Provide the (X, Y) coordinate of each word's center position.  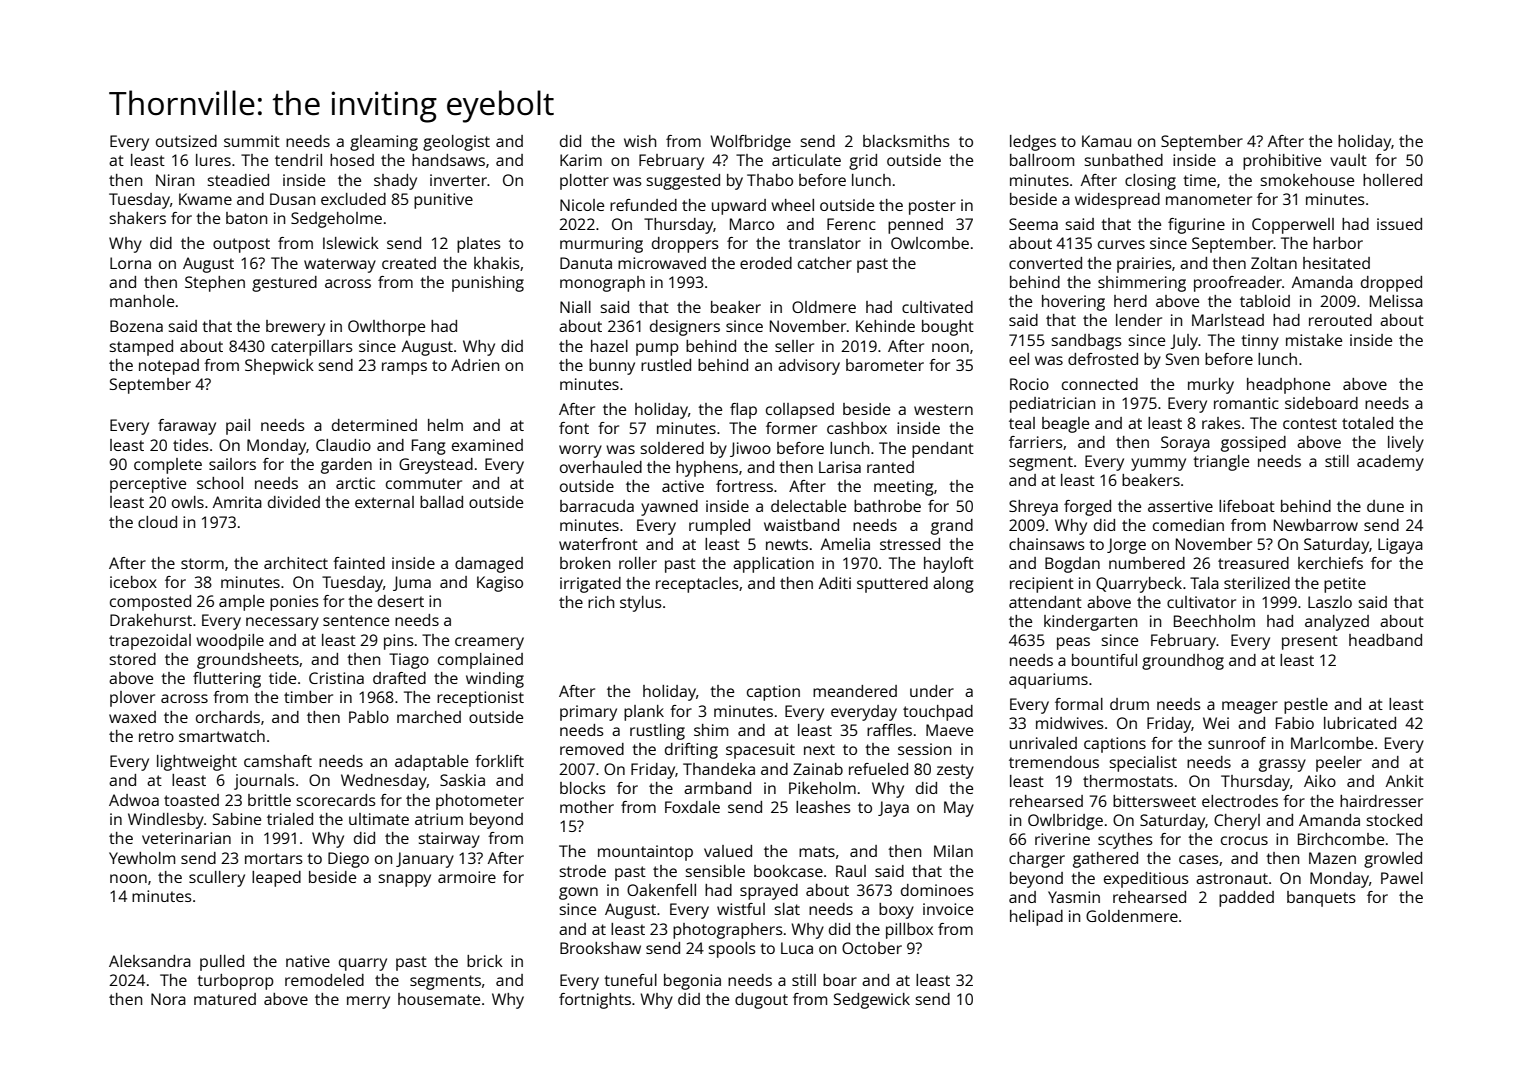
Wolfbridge (750, 143)
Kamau (1106, 141)
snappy (404, 880)
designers (685, 328)
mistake (1314, 340)
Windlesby (166, 821)
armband (717, 788)
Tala (1204, 583)
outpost (241, 245)
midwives (1070, 723)
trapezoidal (150, 642)
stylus (641, 604)
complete (168, 466)
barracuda (597, 506)
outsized (186, 141)
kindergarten (1090, 623)
